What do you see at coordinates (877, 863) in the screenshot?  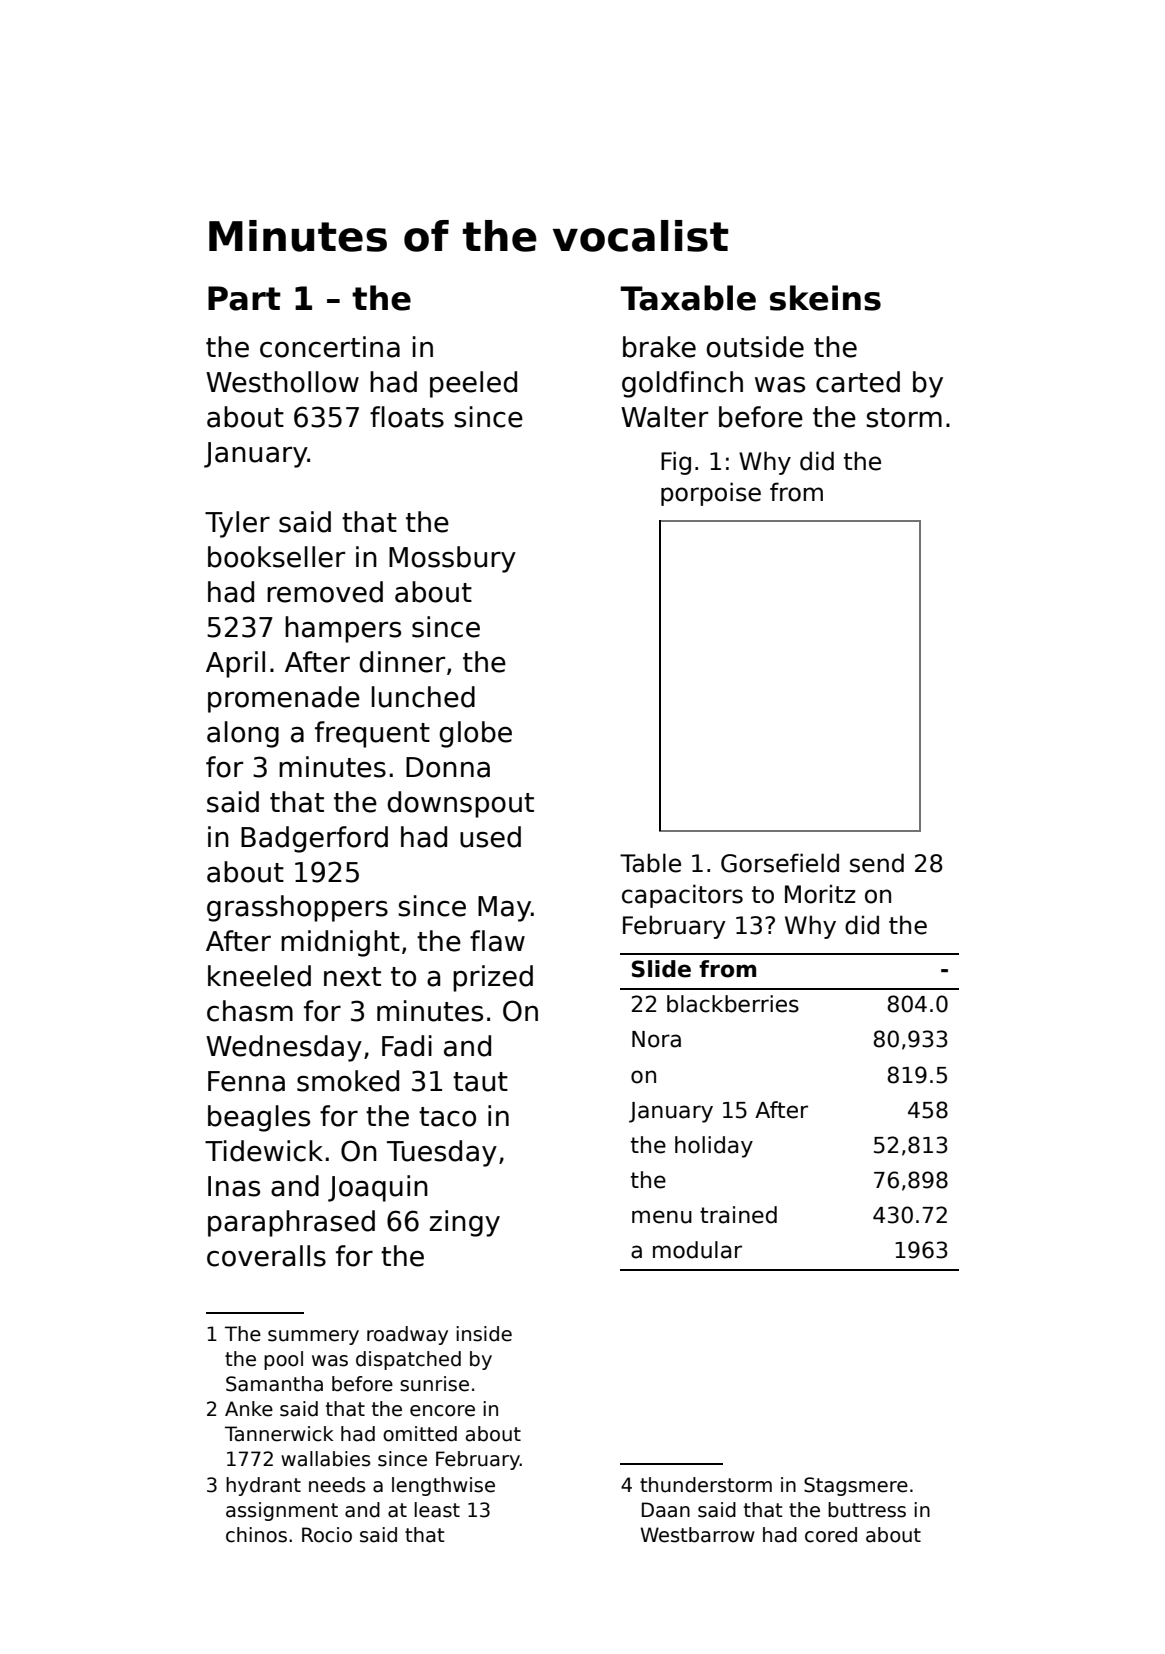 I see `send` at bounding box center [877, 863].
